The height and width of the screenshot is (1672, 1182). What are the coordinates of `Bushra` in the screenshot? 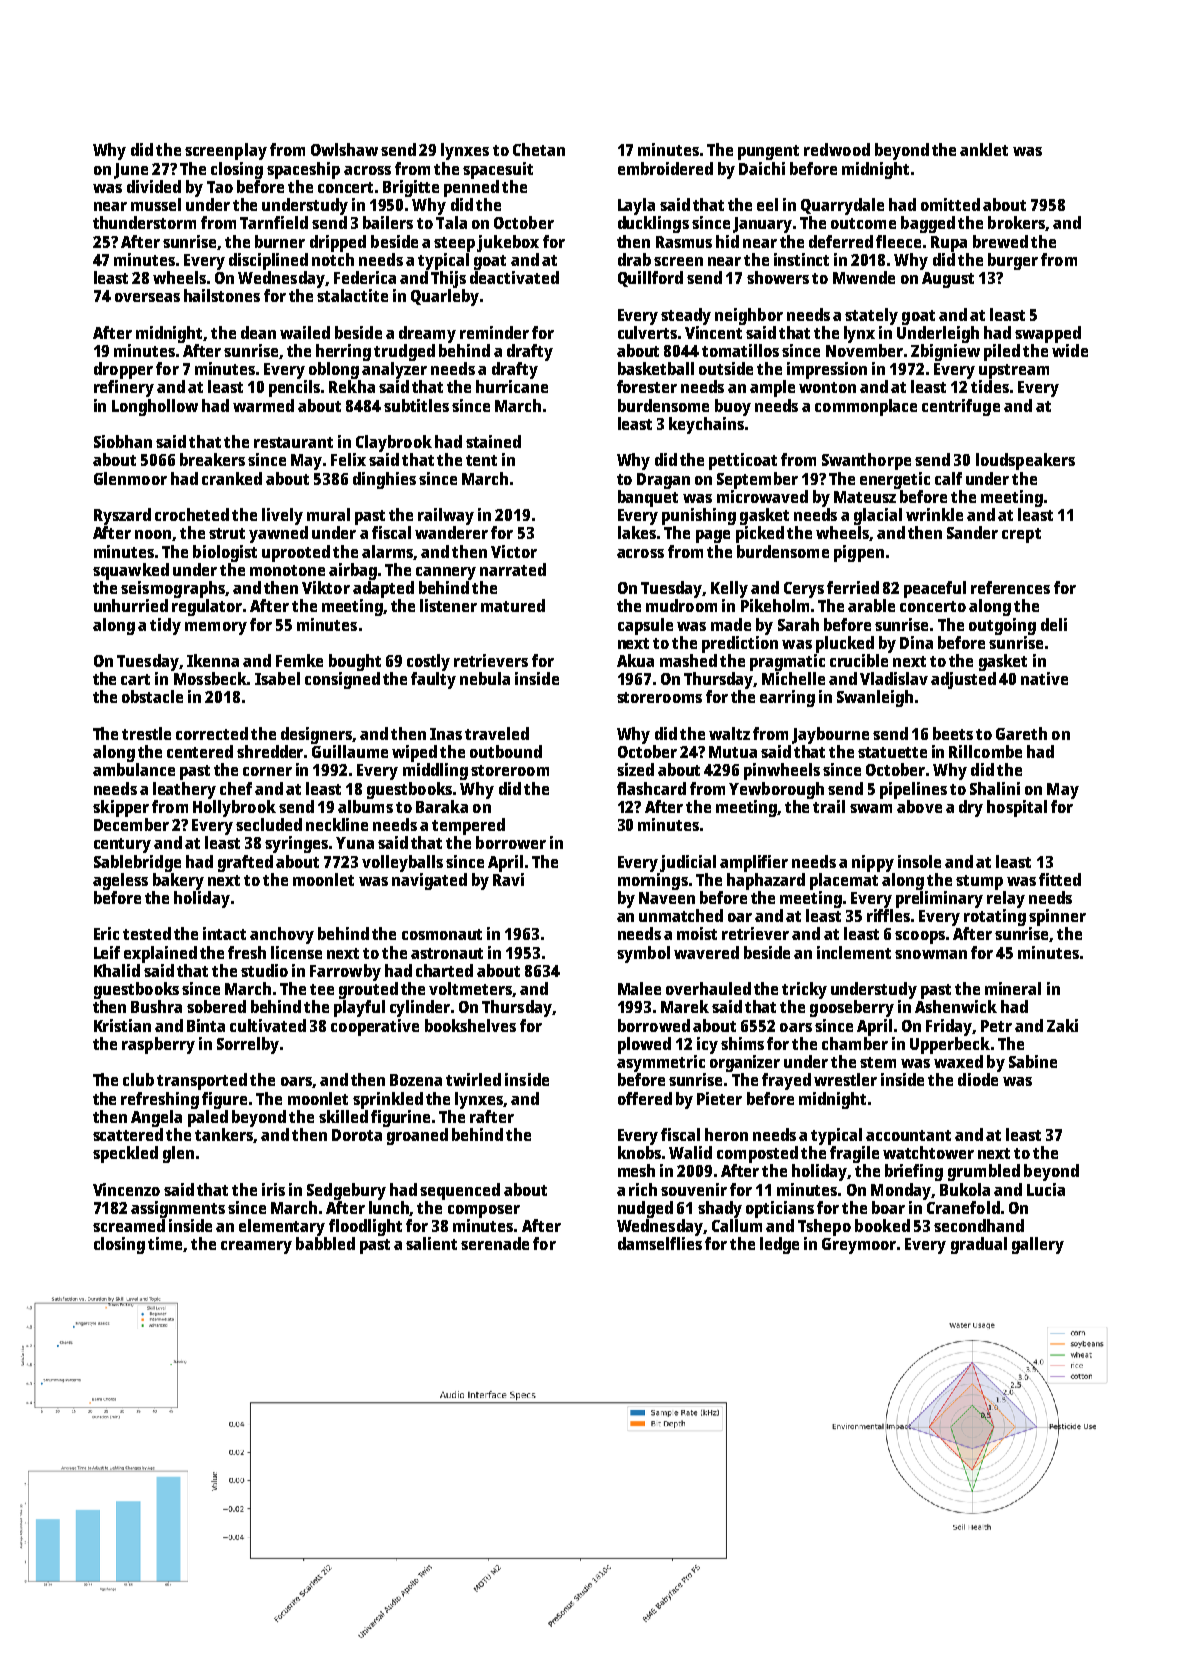 It's located at (156, 1006).
